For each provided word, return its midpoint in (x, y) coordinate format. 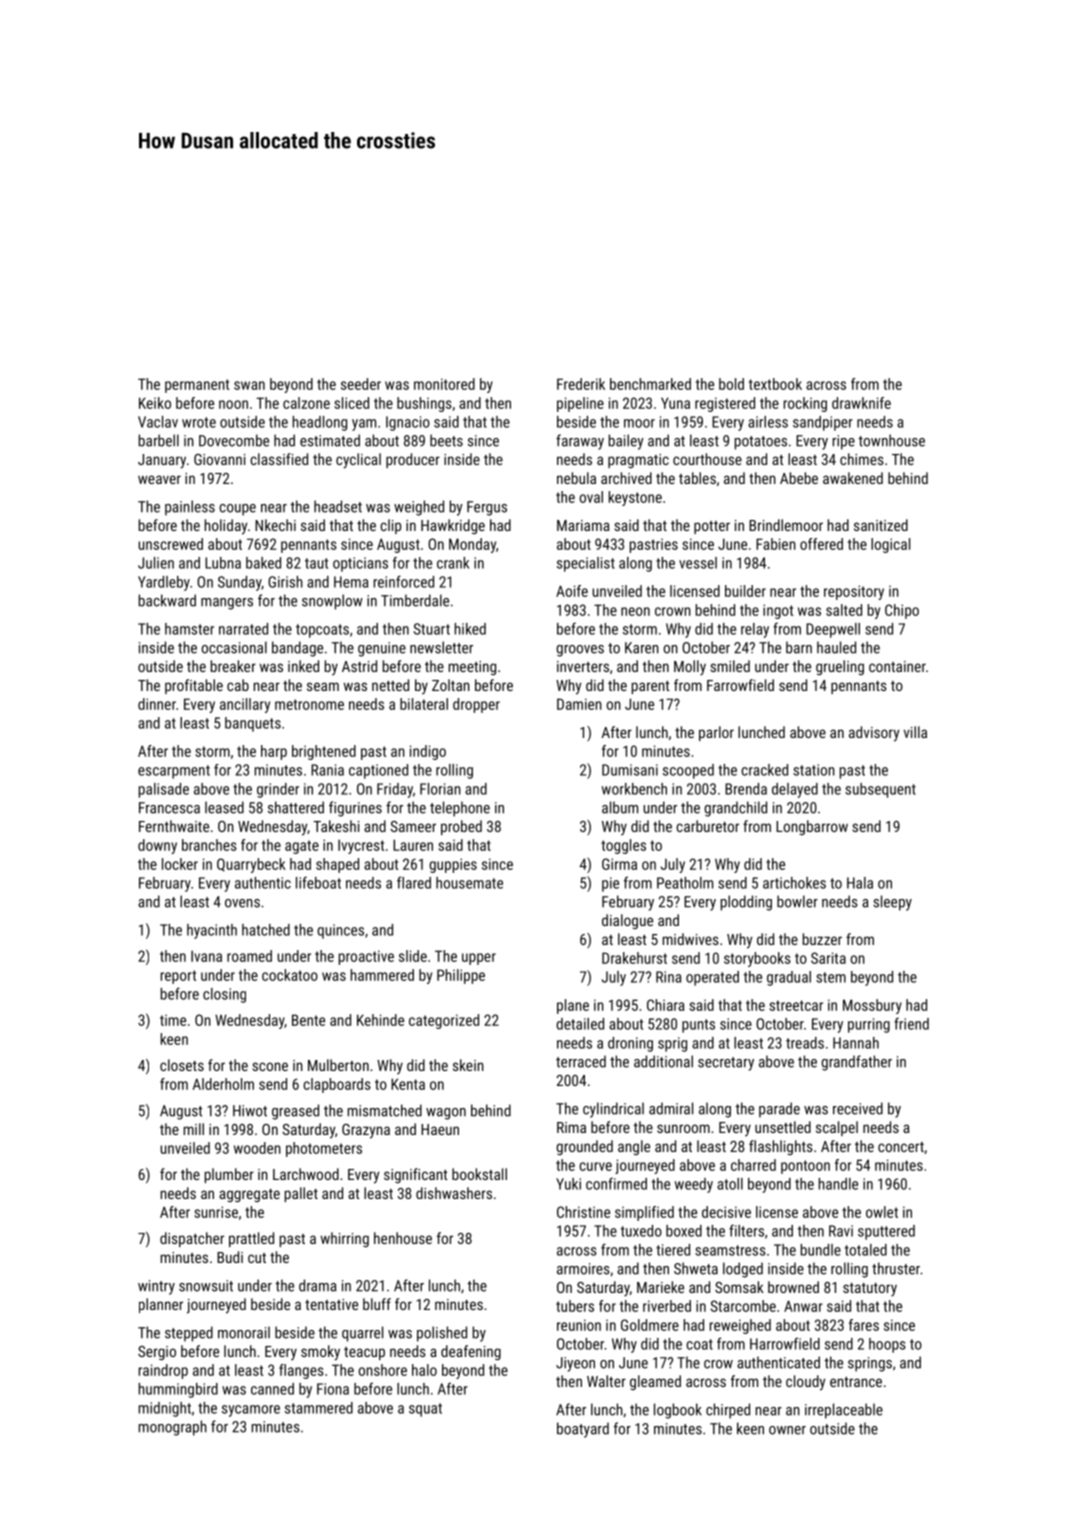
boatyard (583, 1430)
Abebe (799, 478)
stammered (319, 1408)
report (178, 977)
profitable (194, 686)
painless (190, 508)
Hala (860, 883)
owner (787, 1430)
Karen (642, 648)
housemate (469, 883)
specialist (586, 564)
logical (890, 545)
